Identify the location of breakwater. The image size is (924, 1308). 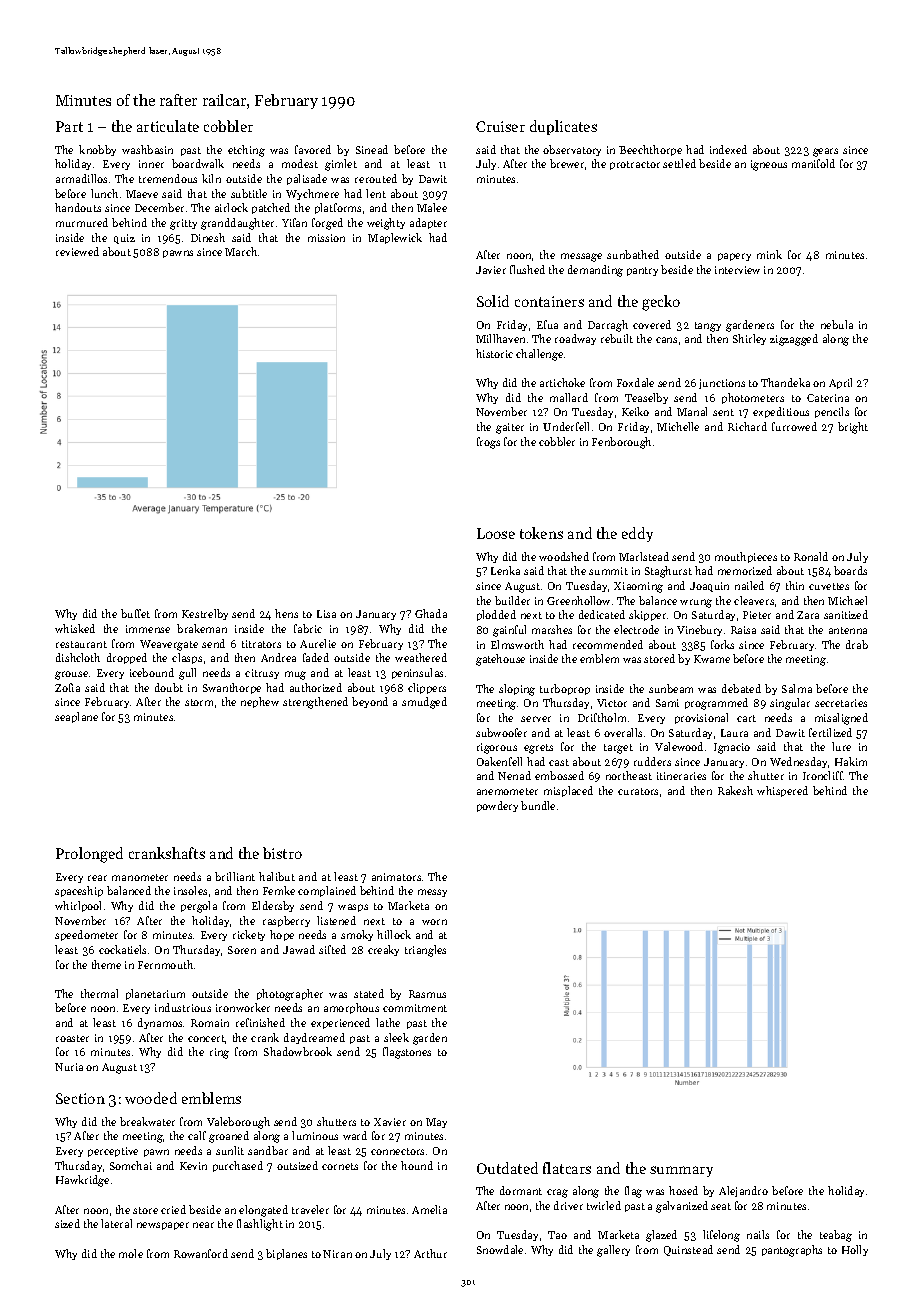
(147, 1121).
